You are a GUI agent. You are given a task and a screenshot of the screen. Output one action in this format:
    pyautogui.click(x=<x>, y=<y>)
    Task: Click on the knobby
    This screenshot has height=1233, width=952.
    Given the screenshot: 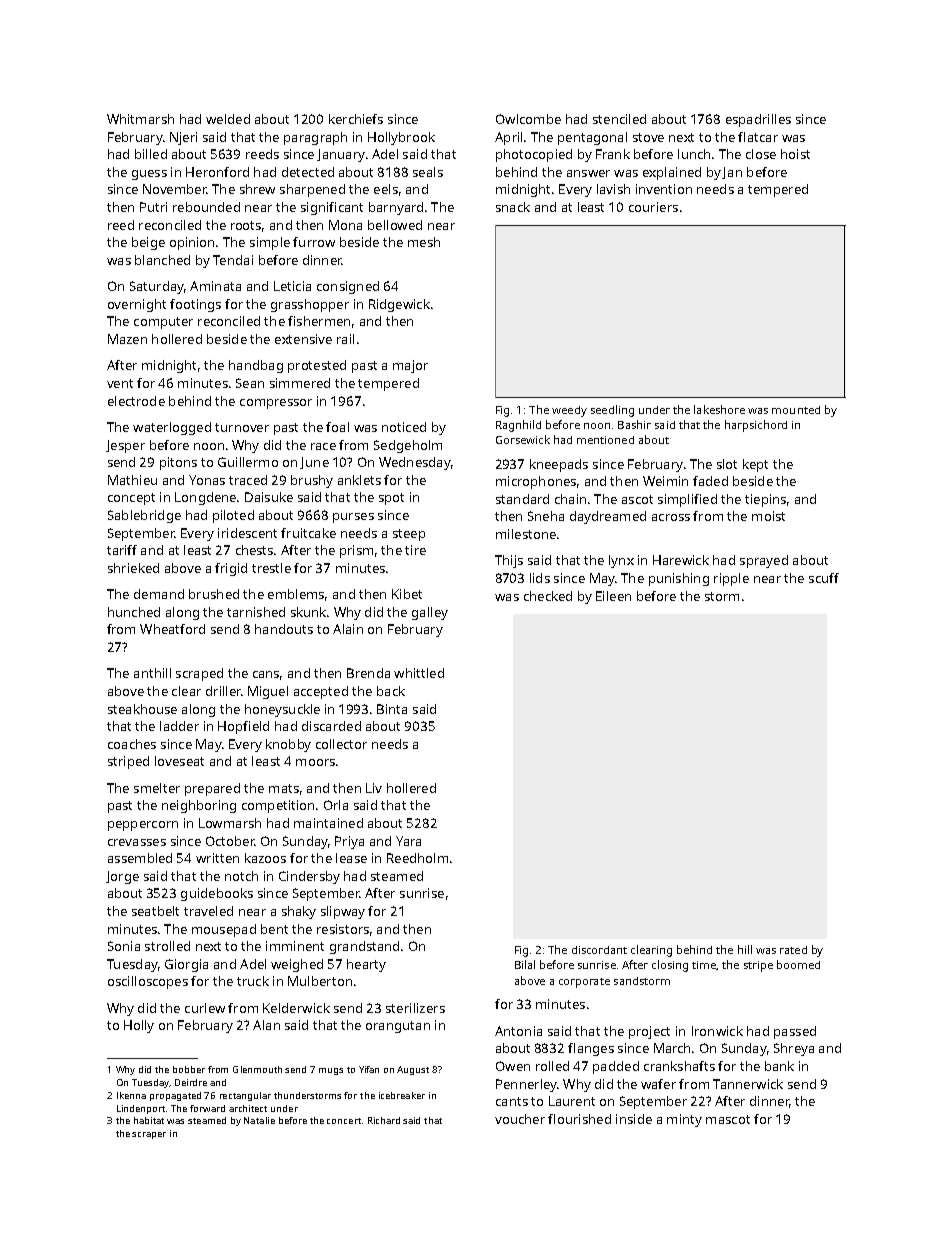 What is the action you would take?
    pyautogui.click(x=288, y=745)
